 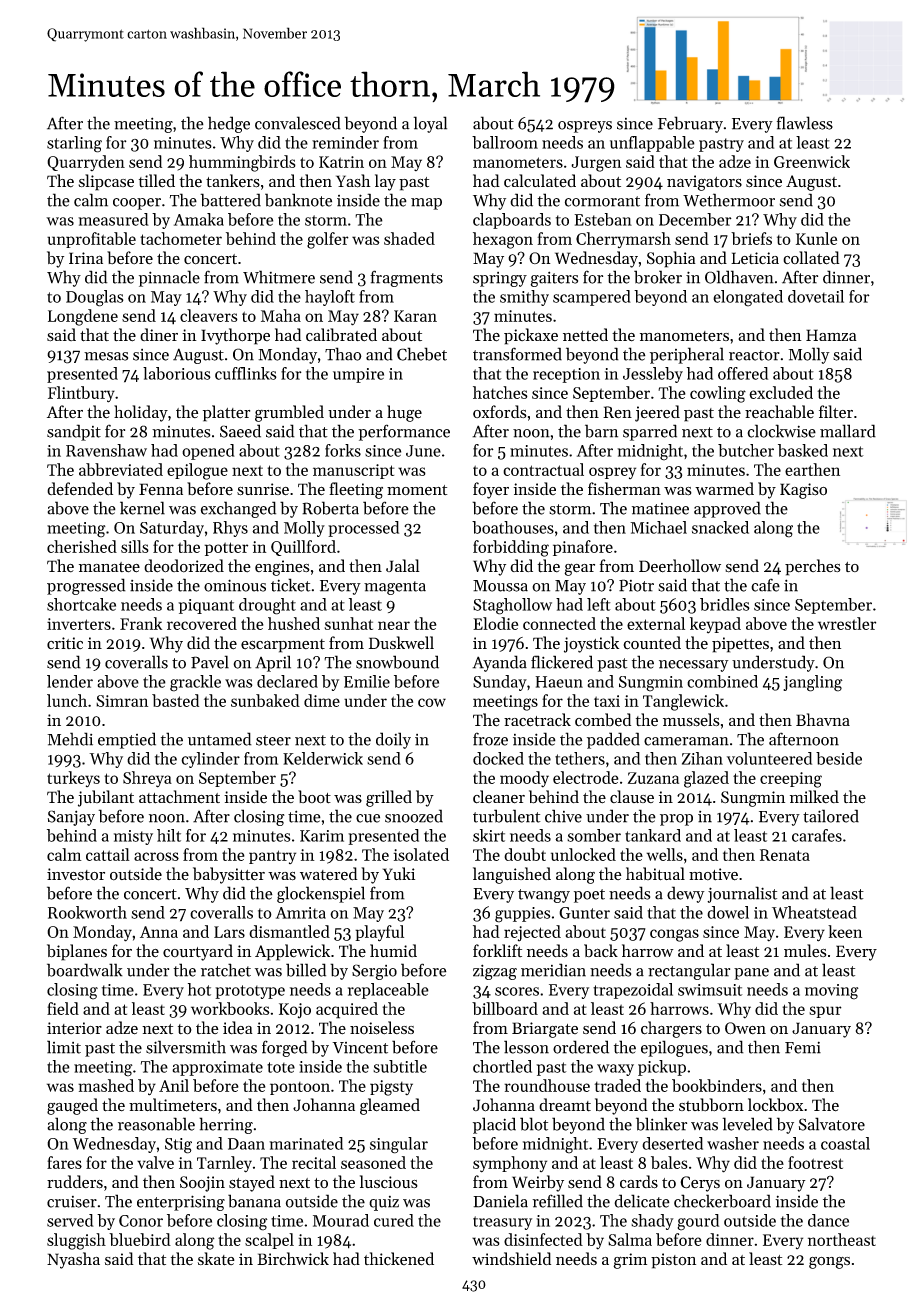 What do you see at coordinates (421, 854) in the document?
I see `isolated` at bounding box center [421, 854].
